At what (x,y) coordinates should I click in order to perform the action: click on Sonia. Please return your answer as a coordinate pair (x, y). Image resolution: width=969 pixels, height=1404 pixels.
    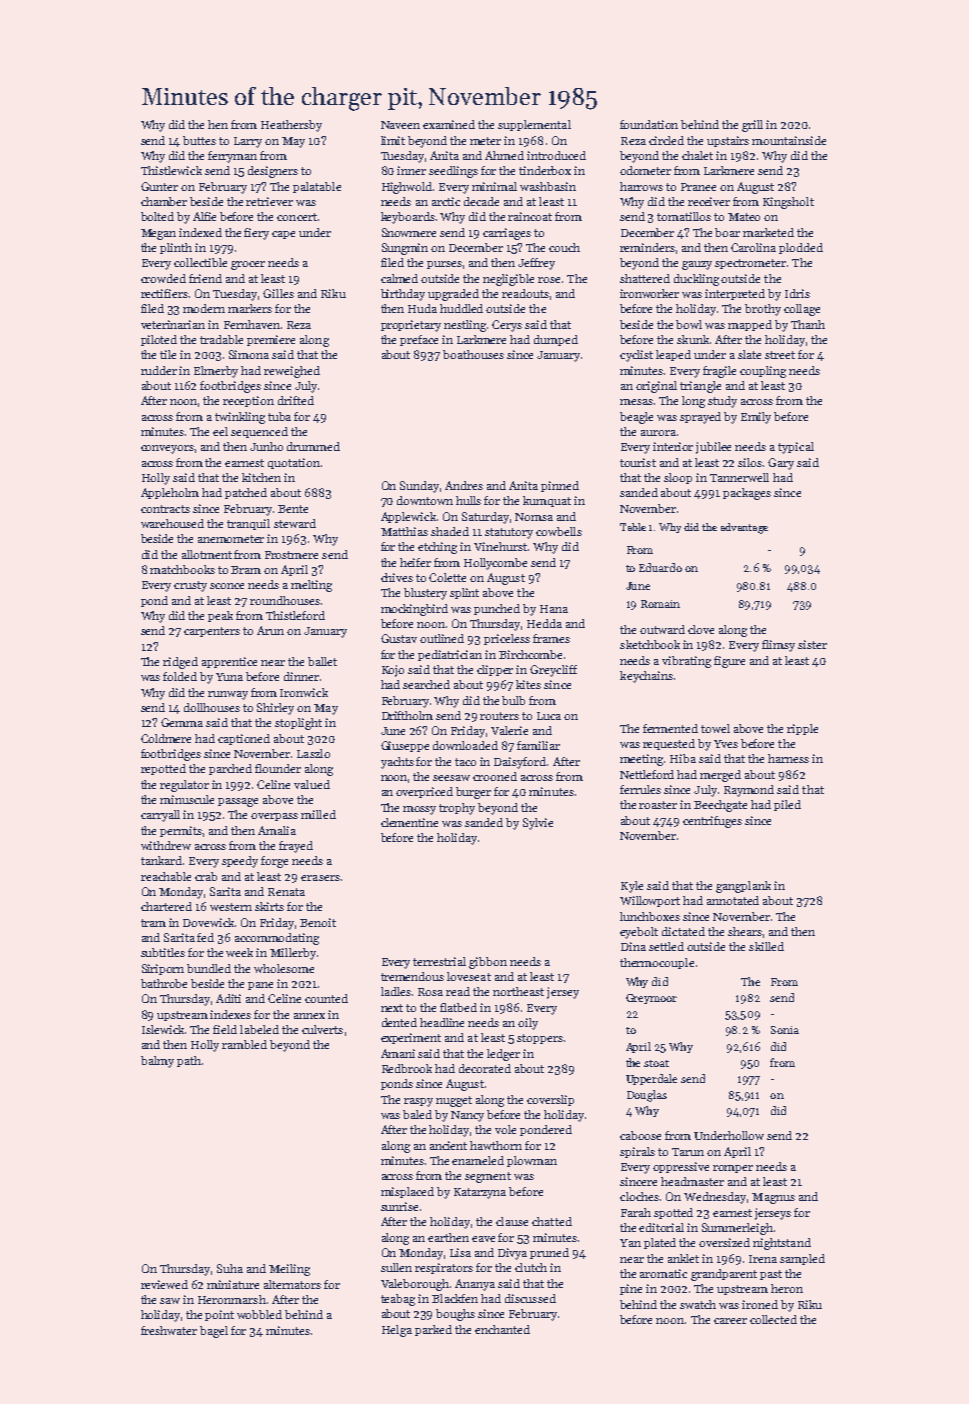
    Looking at the image, I should click on (785, 1030).
